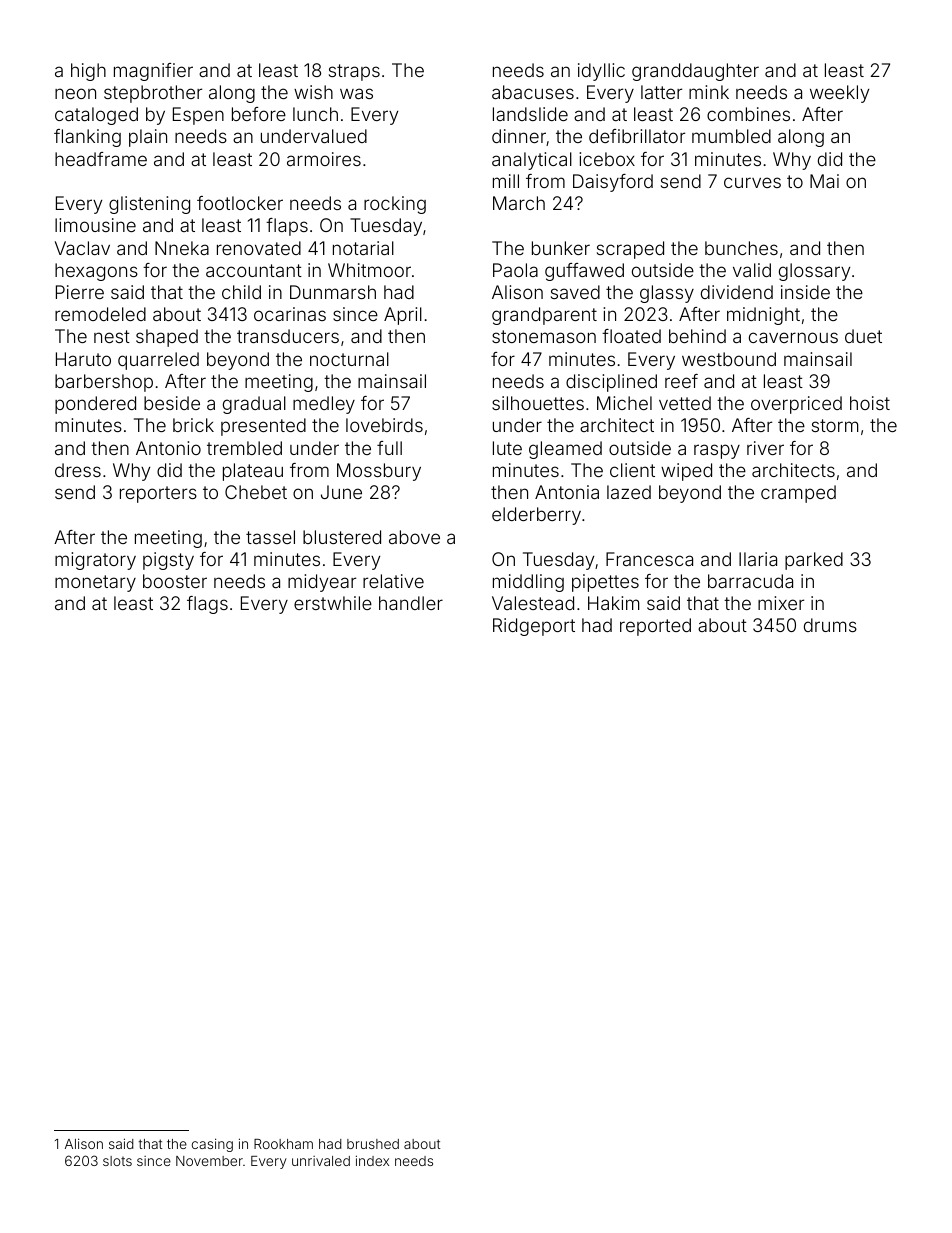 The image size is (952, 1233). I want to click on brushed, so click(373, 1144).
